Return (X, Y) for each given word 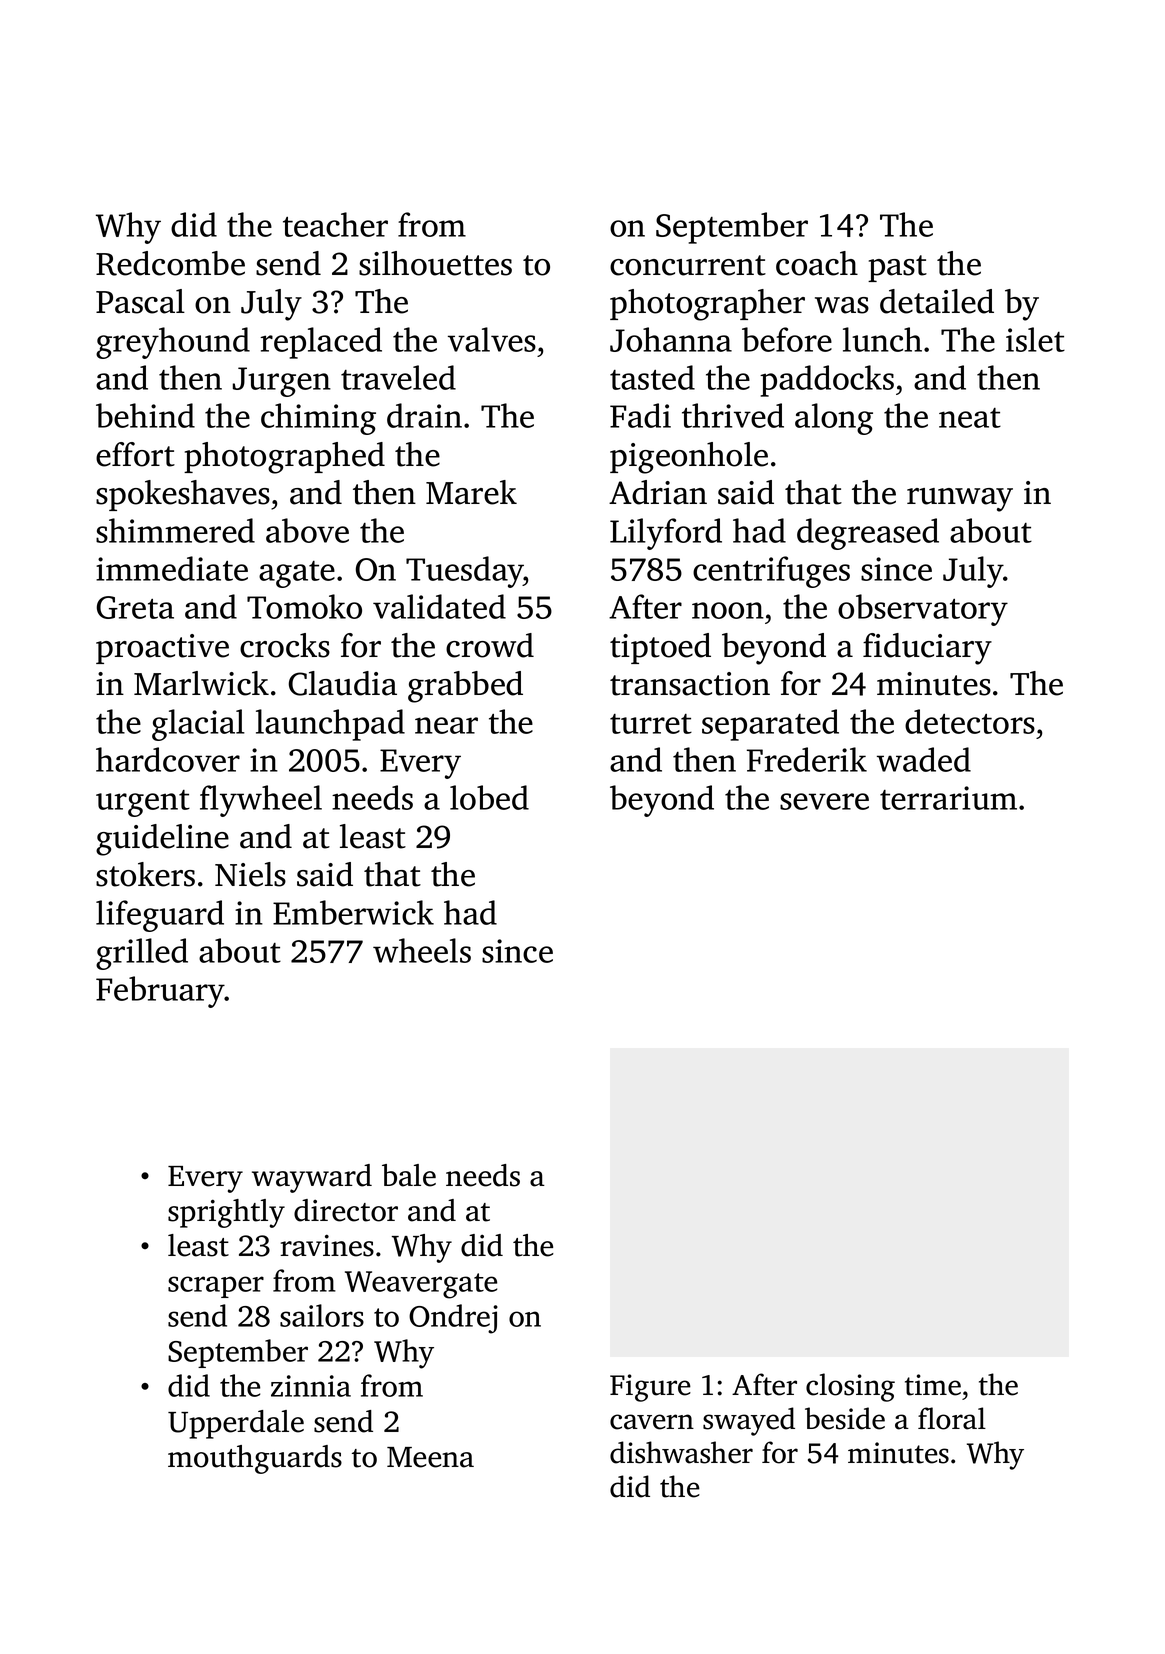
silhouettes (435, 263)
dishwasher (681, 1452)
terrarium (948, 798)
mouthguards (255, 1459)
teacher (335, 224)
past (897, 268)
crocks (285, 645)
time (933, 1385)
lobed (489, 797)
